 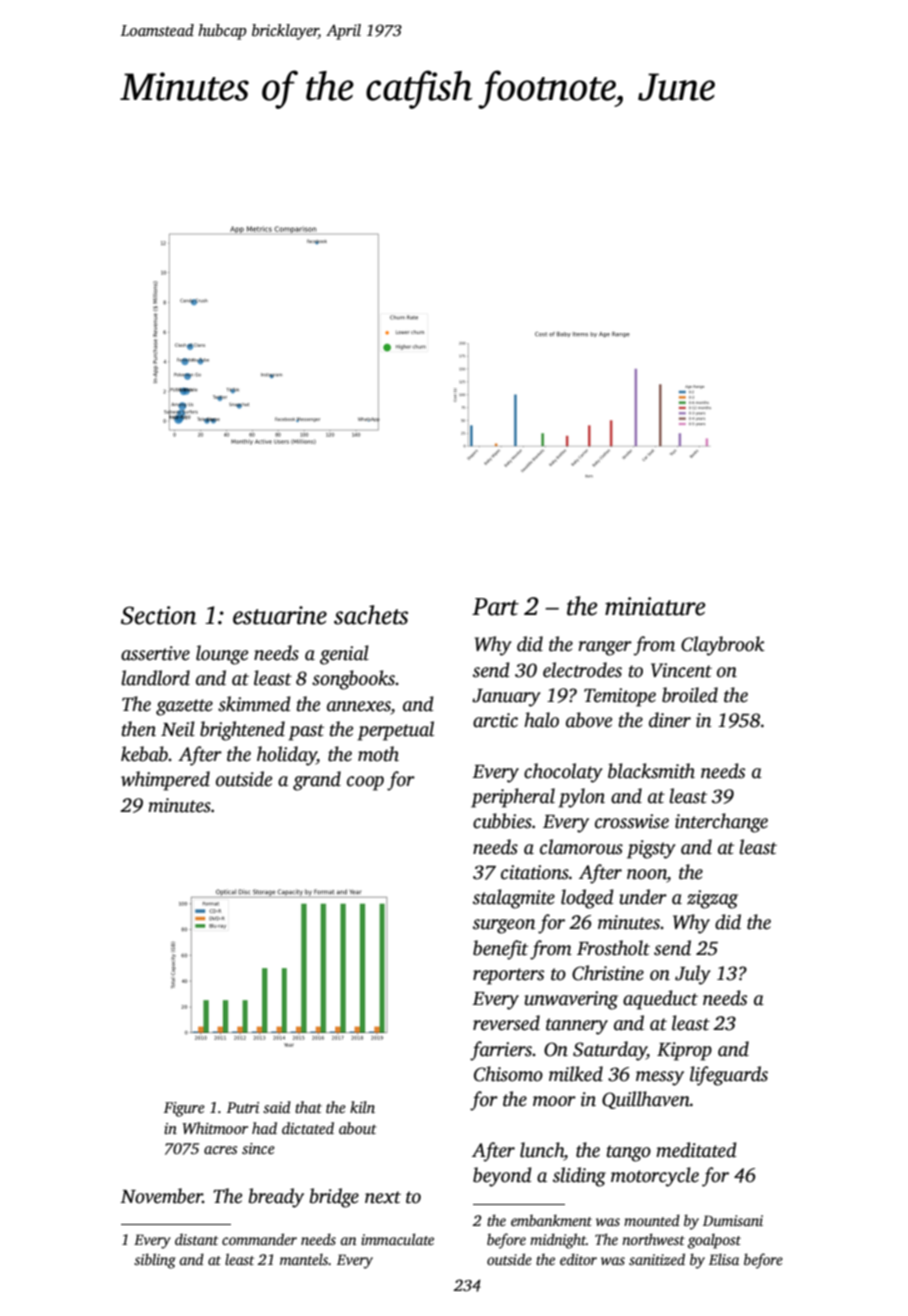 I want to click on miniature, so click(x=655, y=606).
